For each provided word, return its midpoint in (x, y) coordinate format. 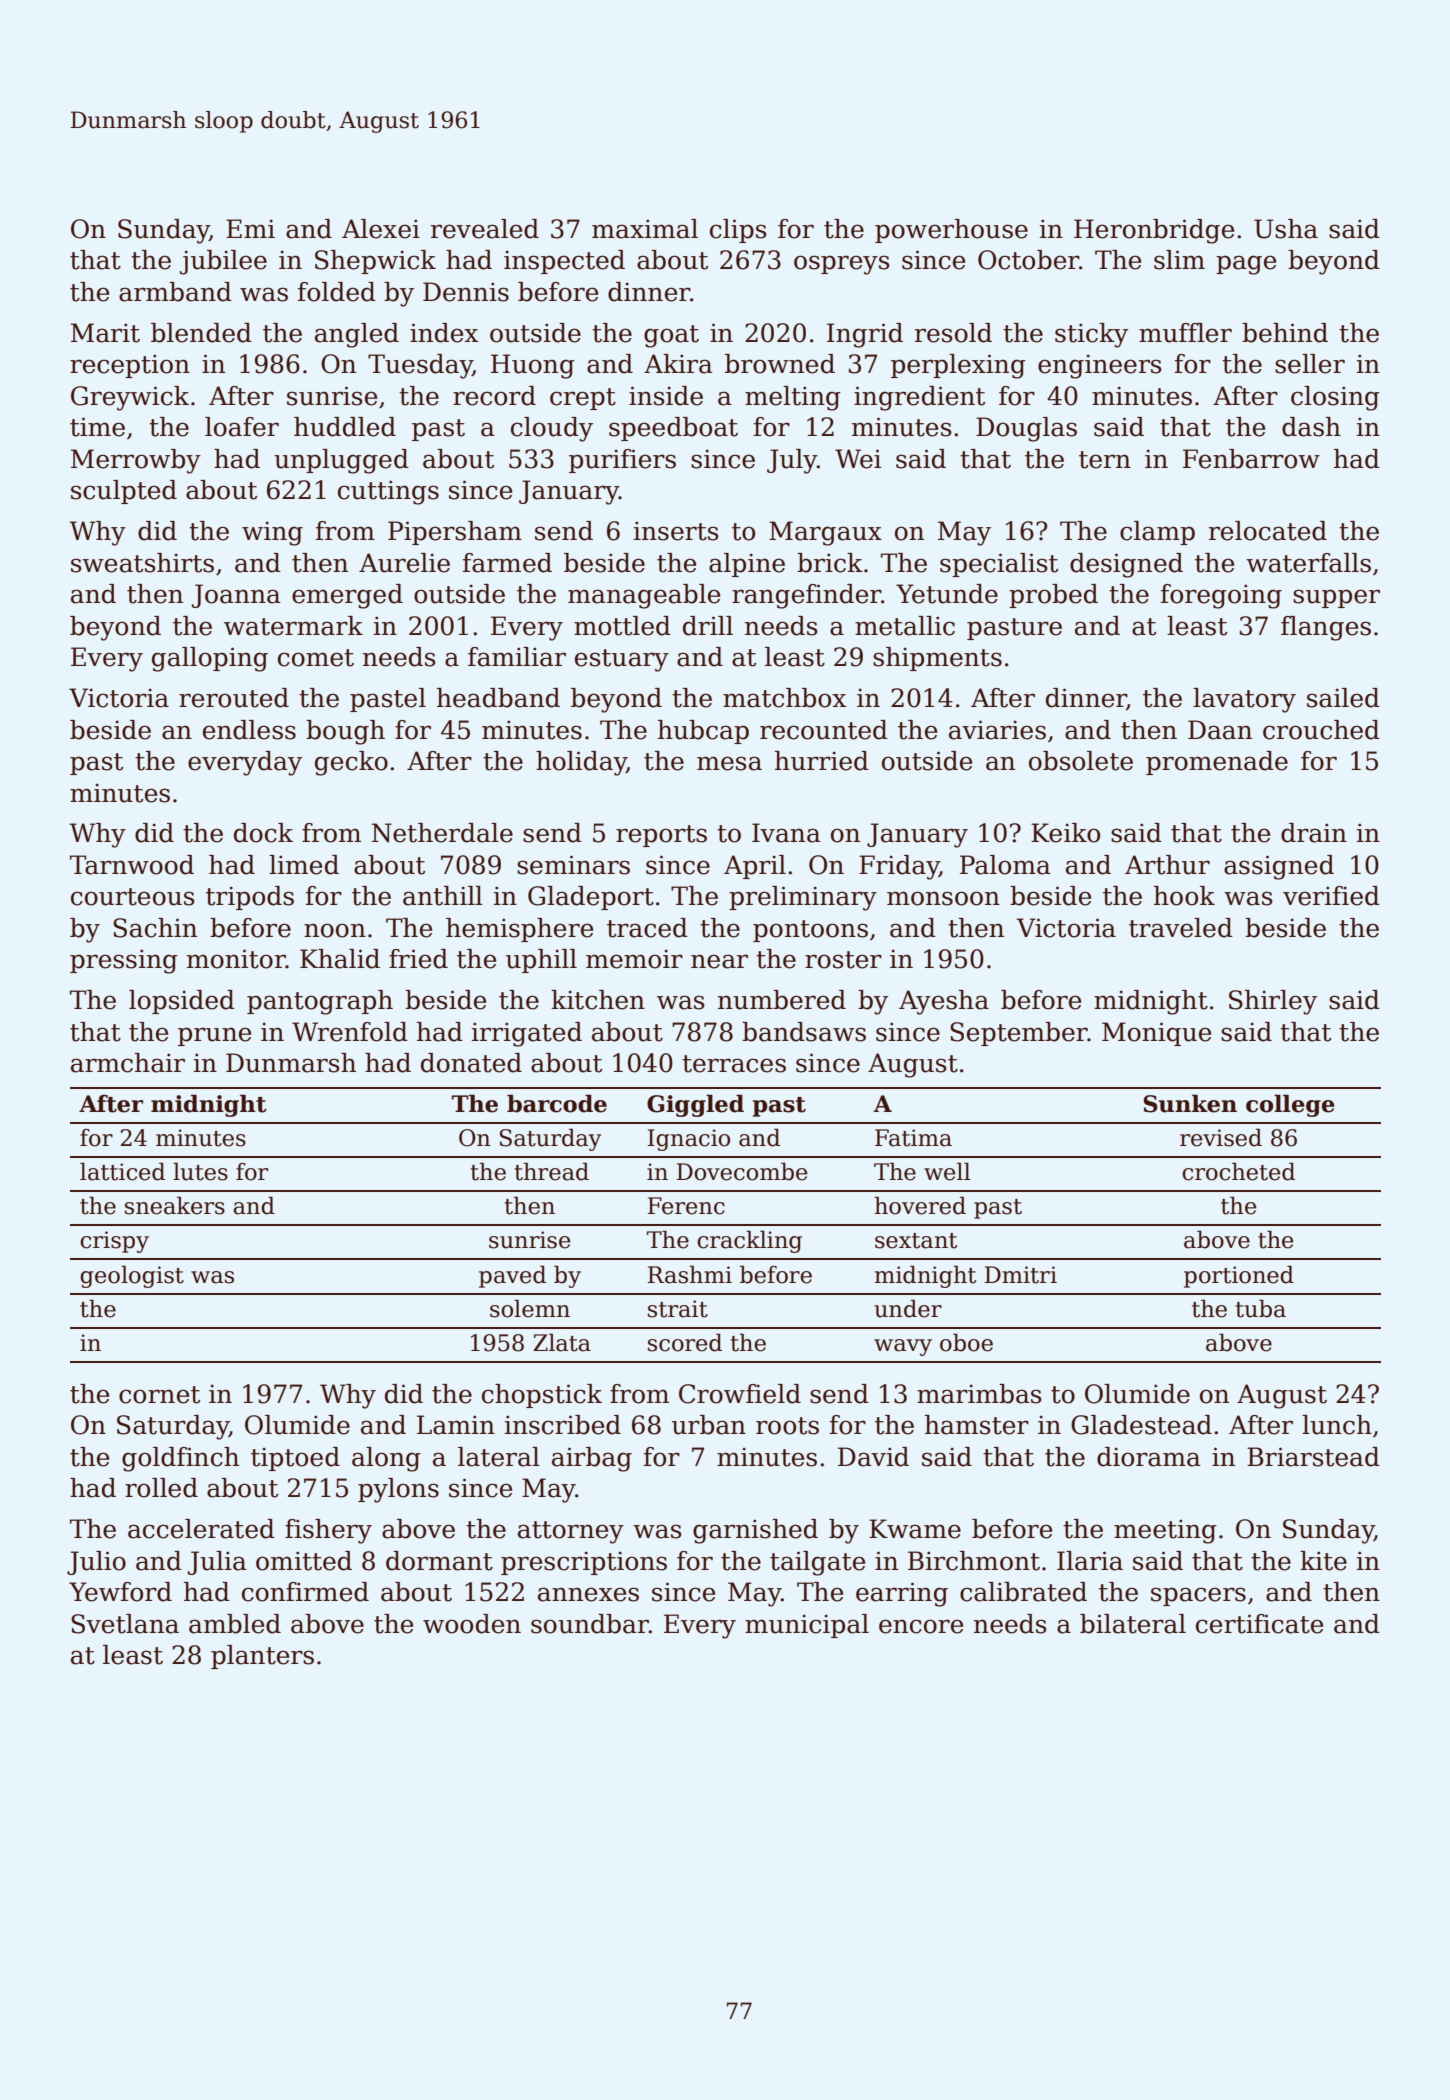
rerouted (234, 698)
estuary (622, 660)
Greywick (130, 398)
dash (1311, 427)
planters (262, 1657)
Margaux (825, 533)
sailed (1343, 698)
